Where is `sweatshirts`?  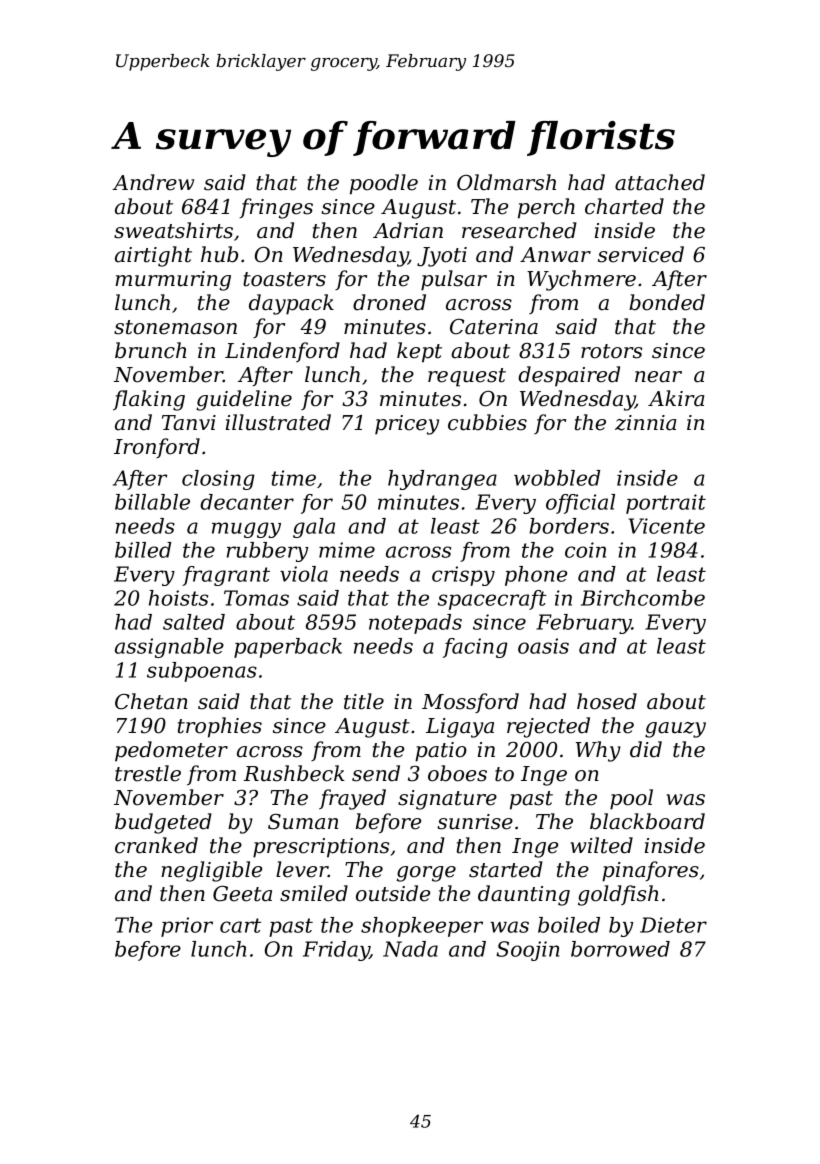
sweatshirts is located at coordinates (173, 230).
